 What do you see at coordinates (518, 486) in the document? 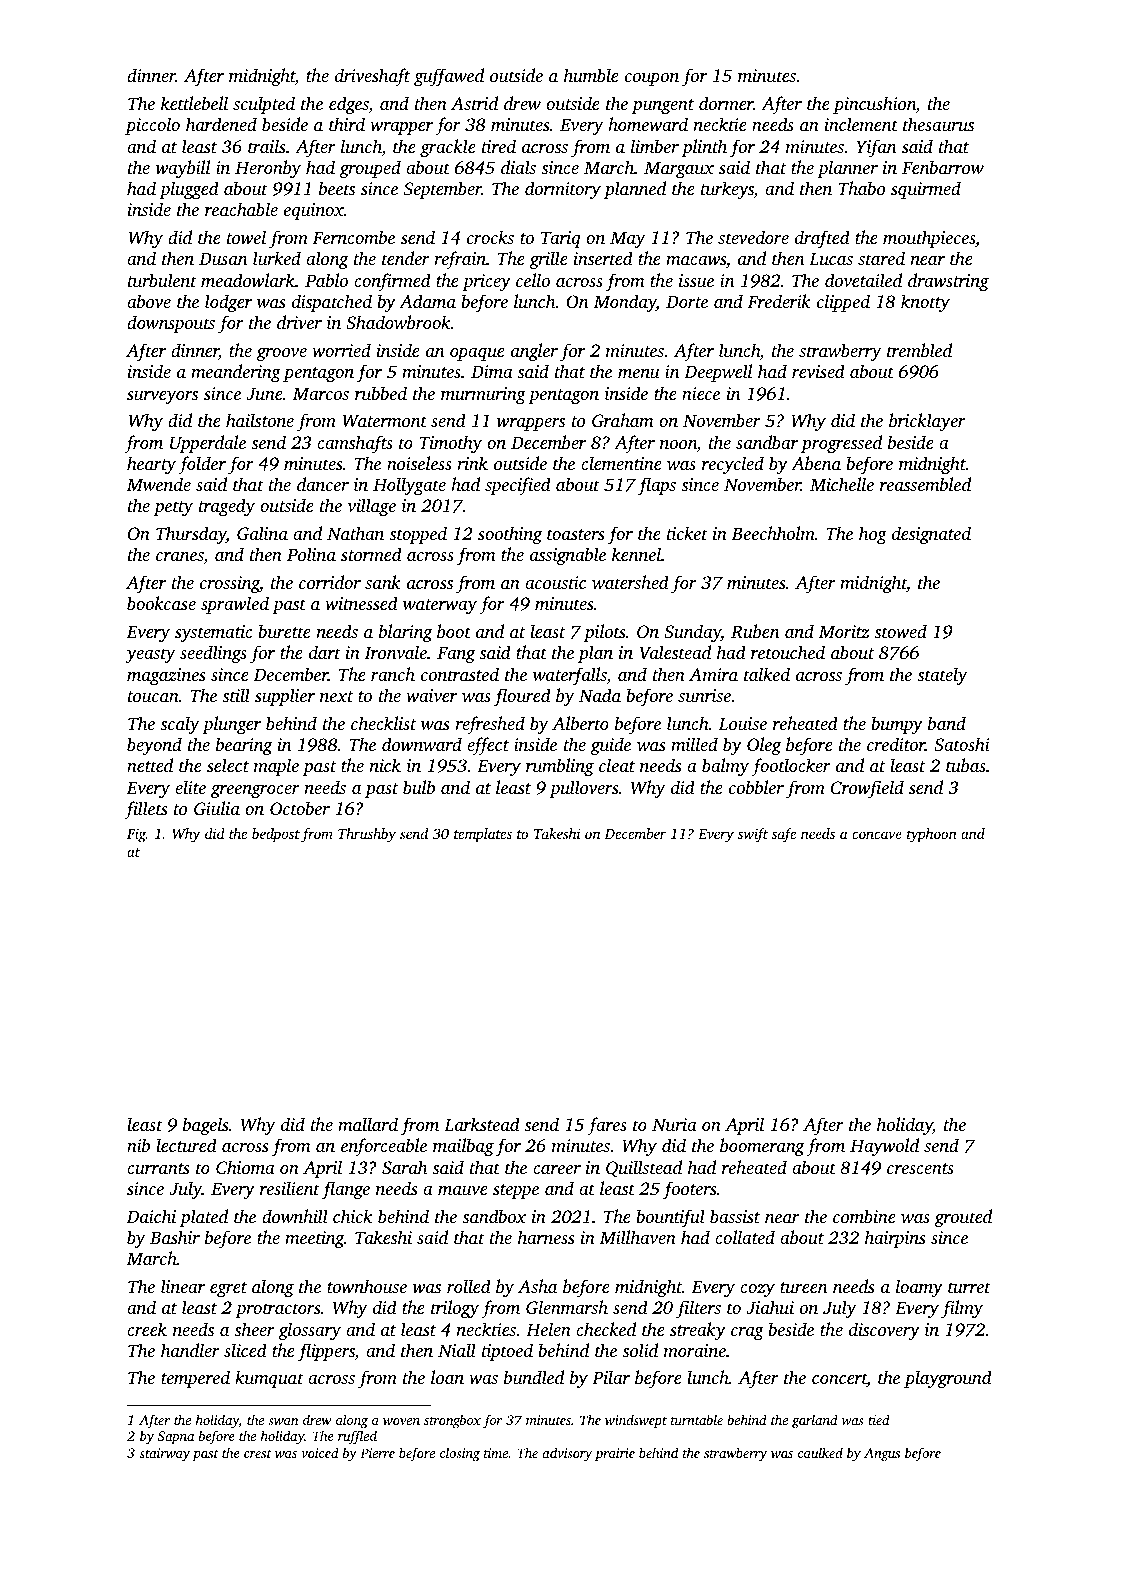
I see `specified` at bounding box center [518, 486].
